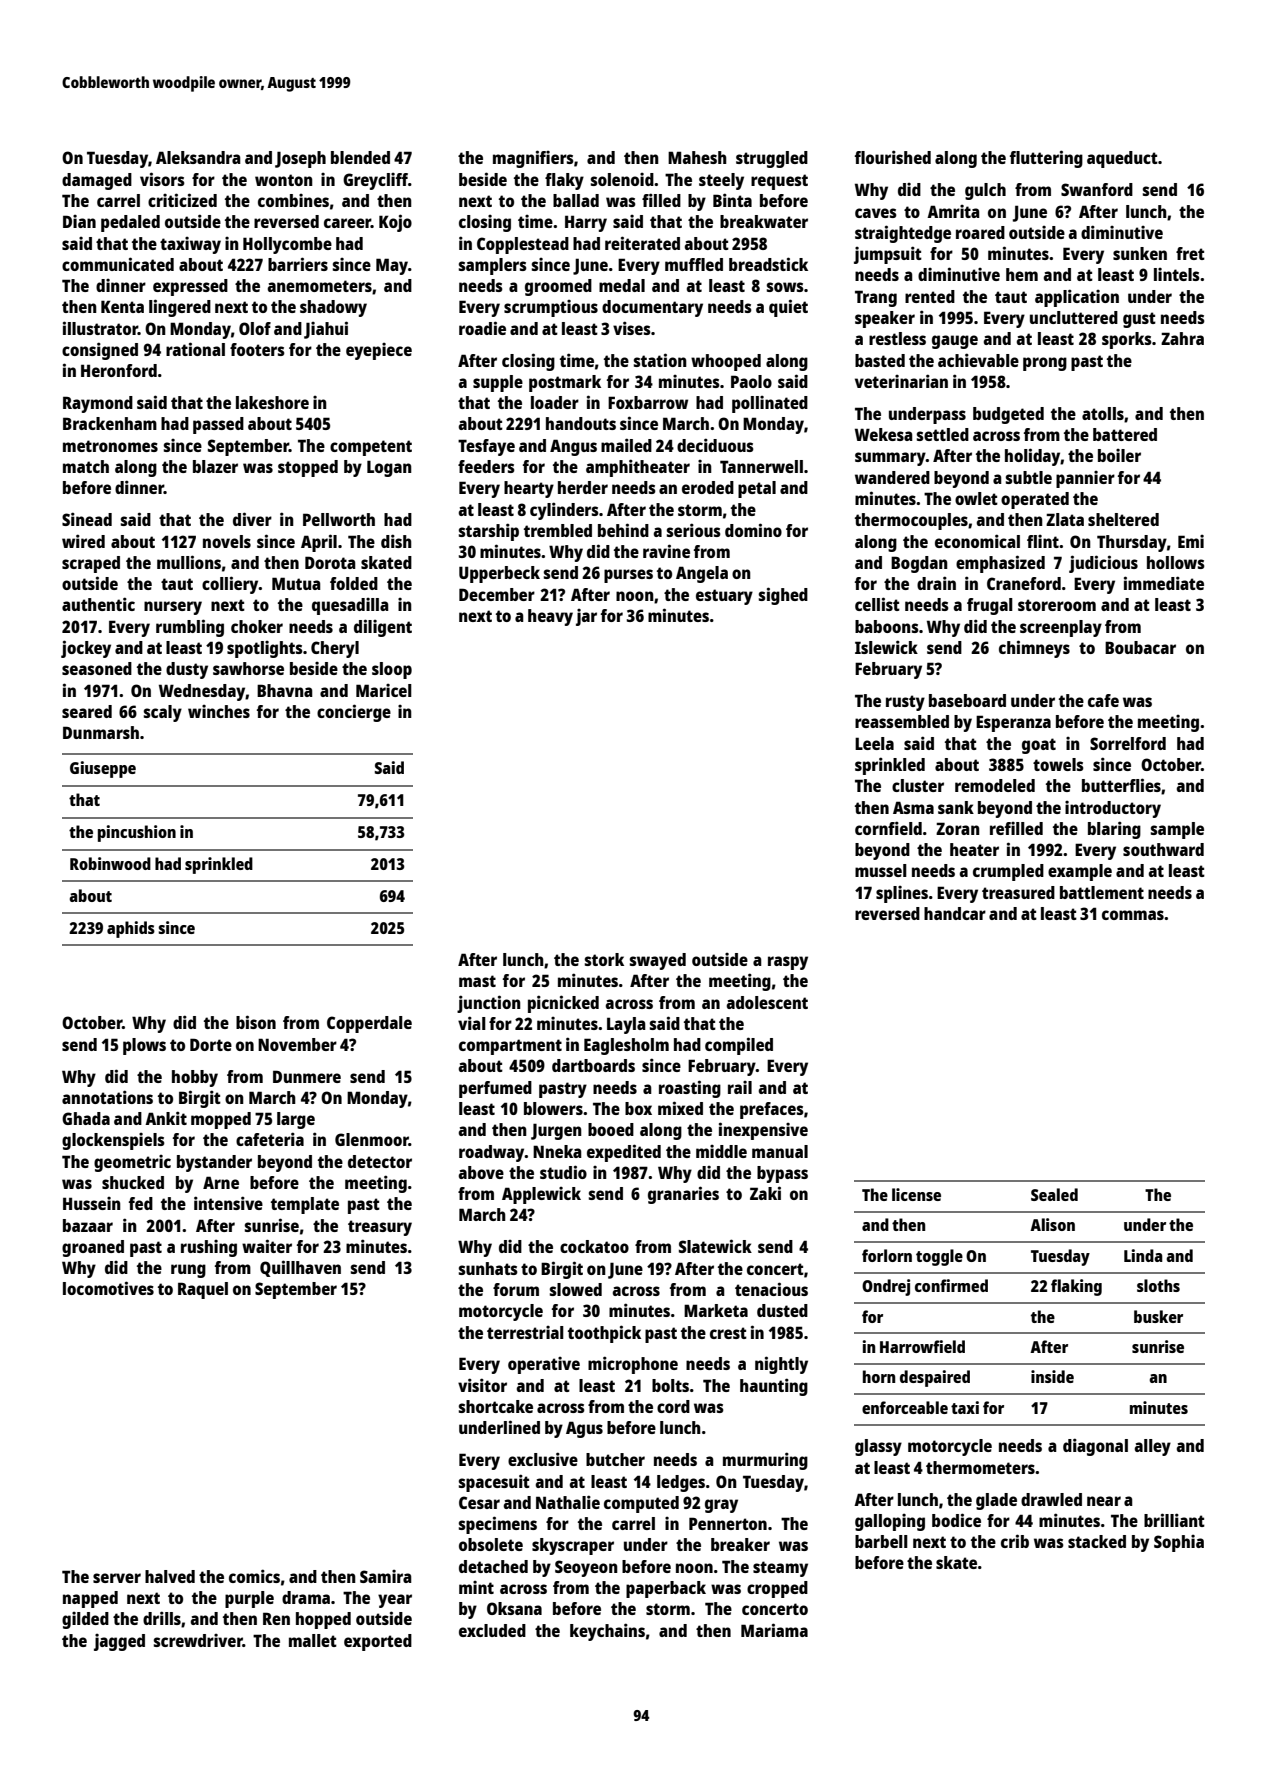 Image resolution: width=1267 pixels, height=1792 pixels. Describe the element at coordinates (1191, 541) in the screenshot. I see `Emi` at that location.
